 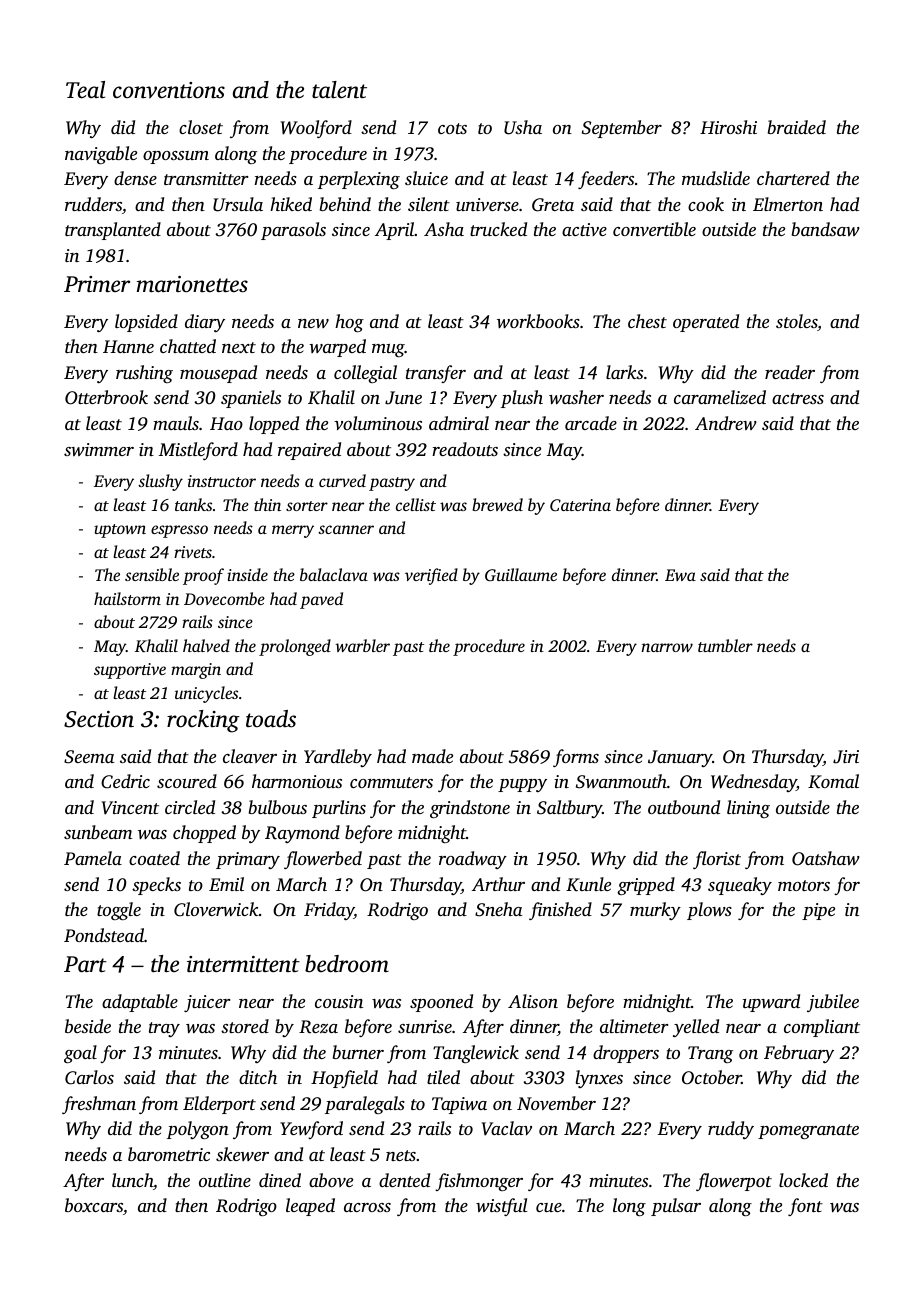 I want to click on compliant, so click(x=822, y=1028).
